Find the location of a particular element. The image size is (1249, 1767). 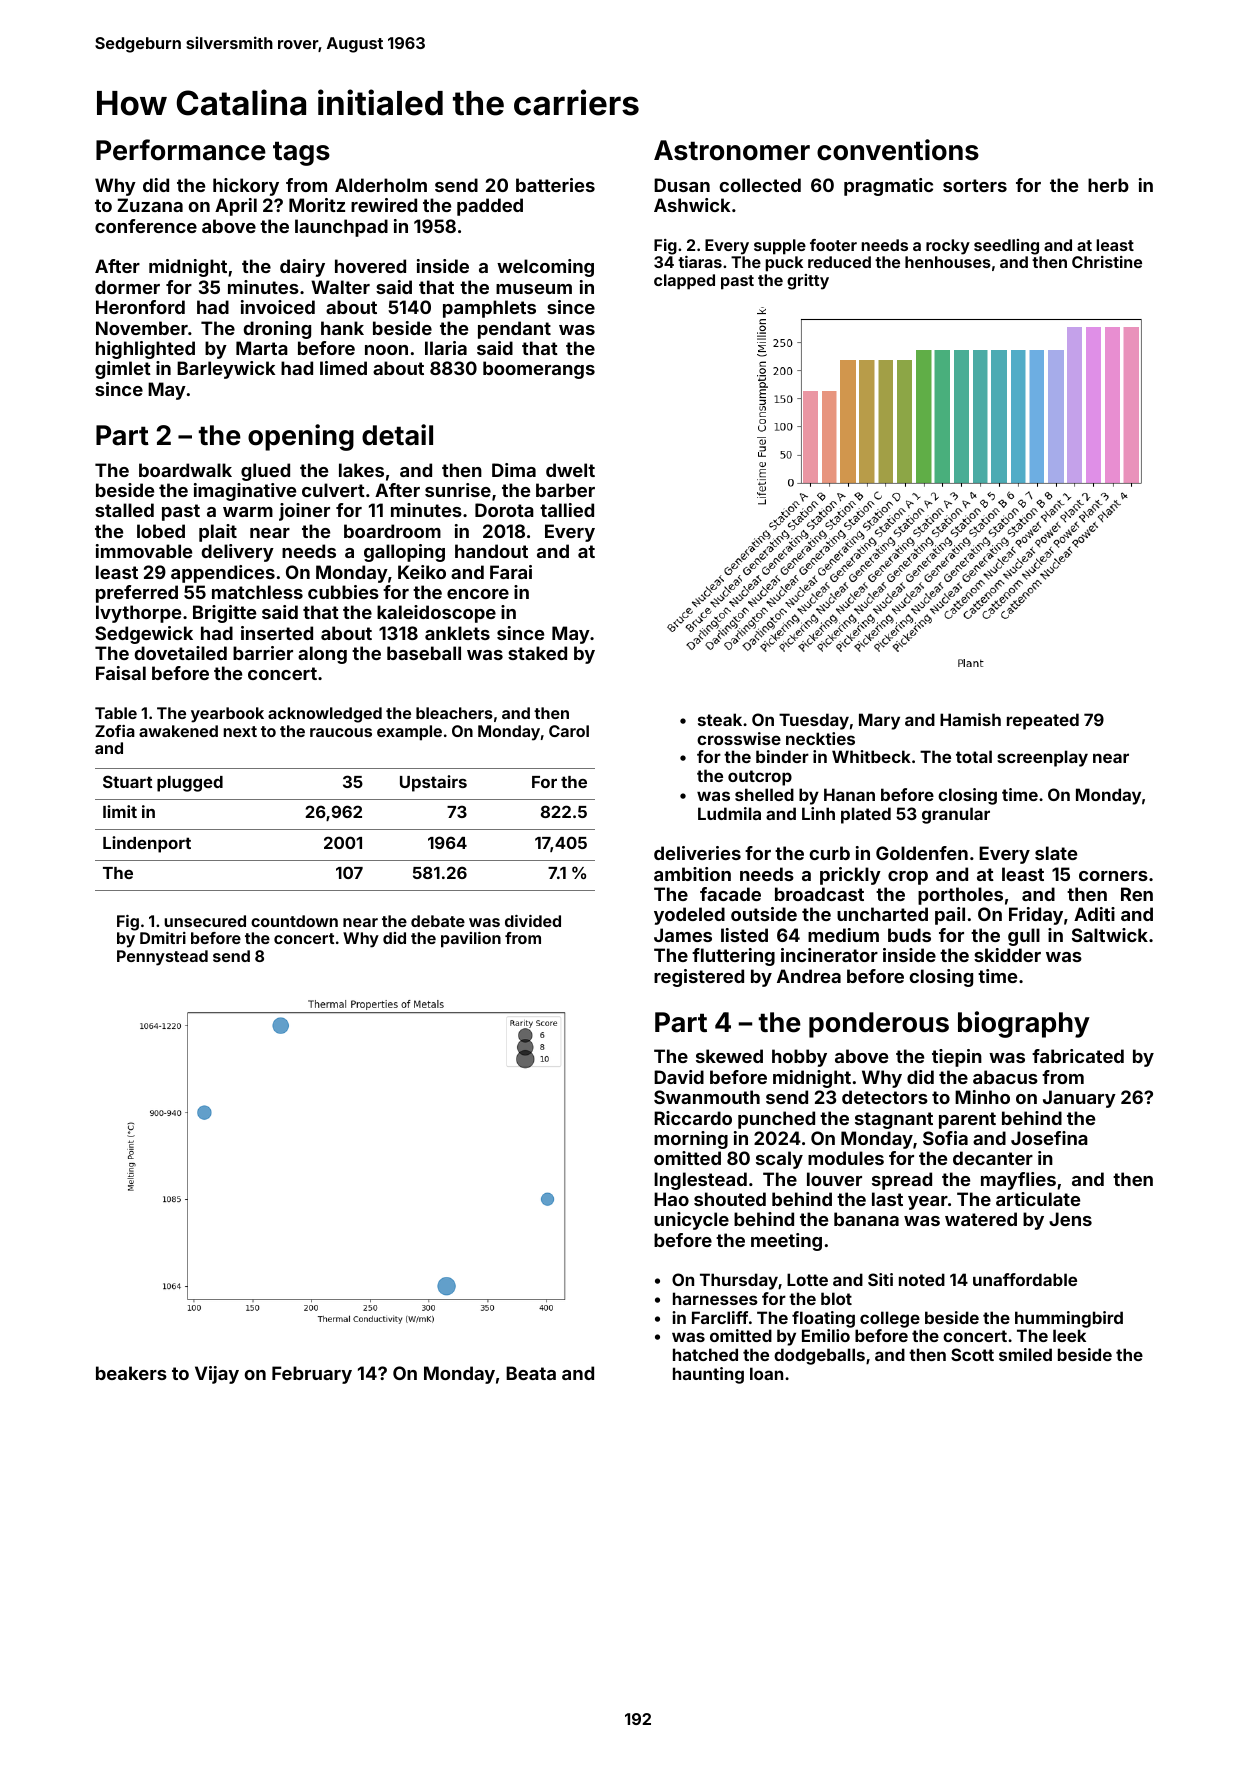

gritty is located at coordinates (808, 282).
